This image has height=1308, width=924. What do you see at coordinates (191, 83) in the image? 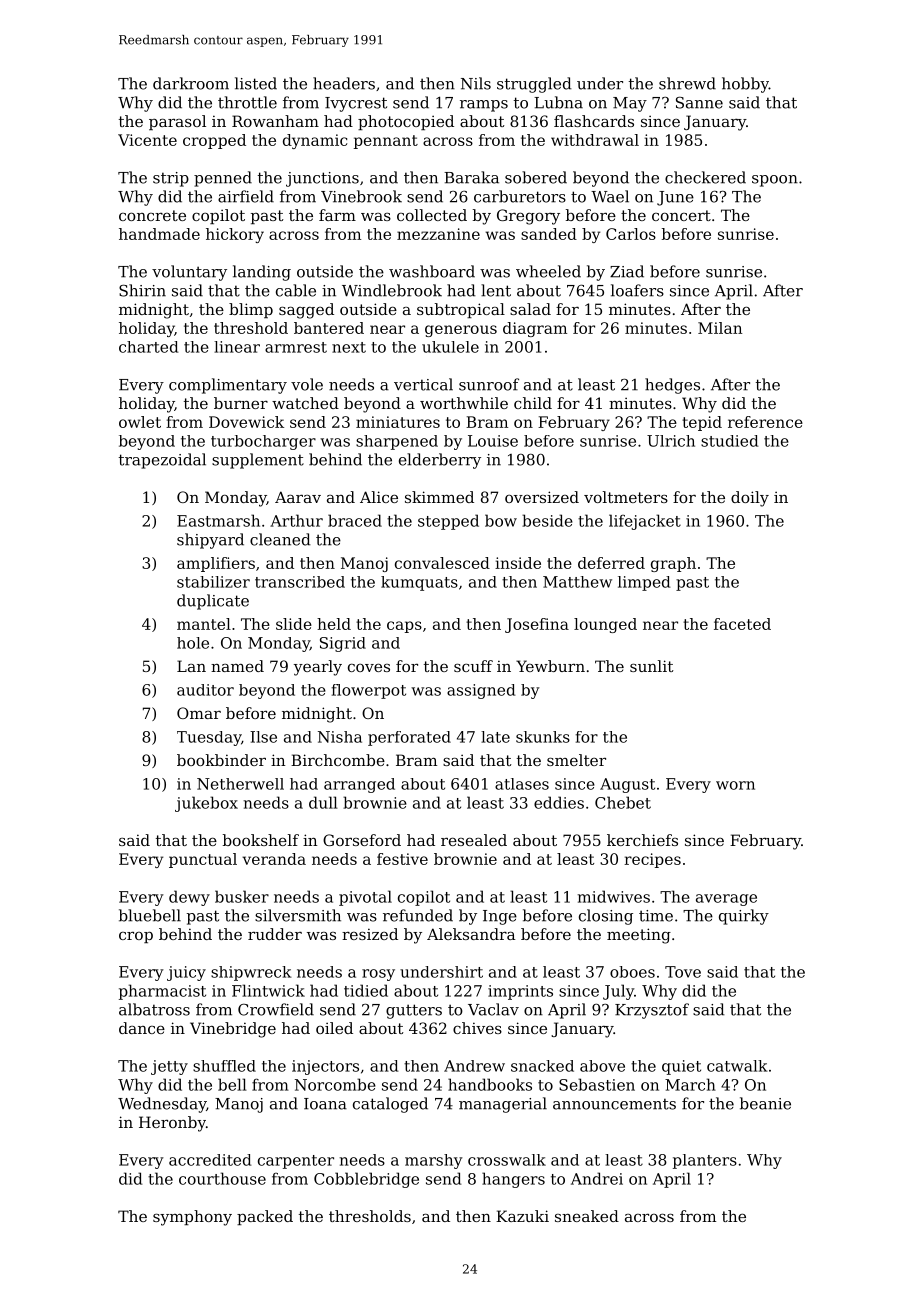
I see `darkroom` at bounding box center [191, 83].
